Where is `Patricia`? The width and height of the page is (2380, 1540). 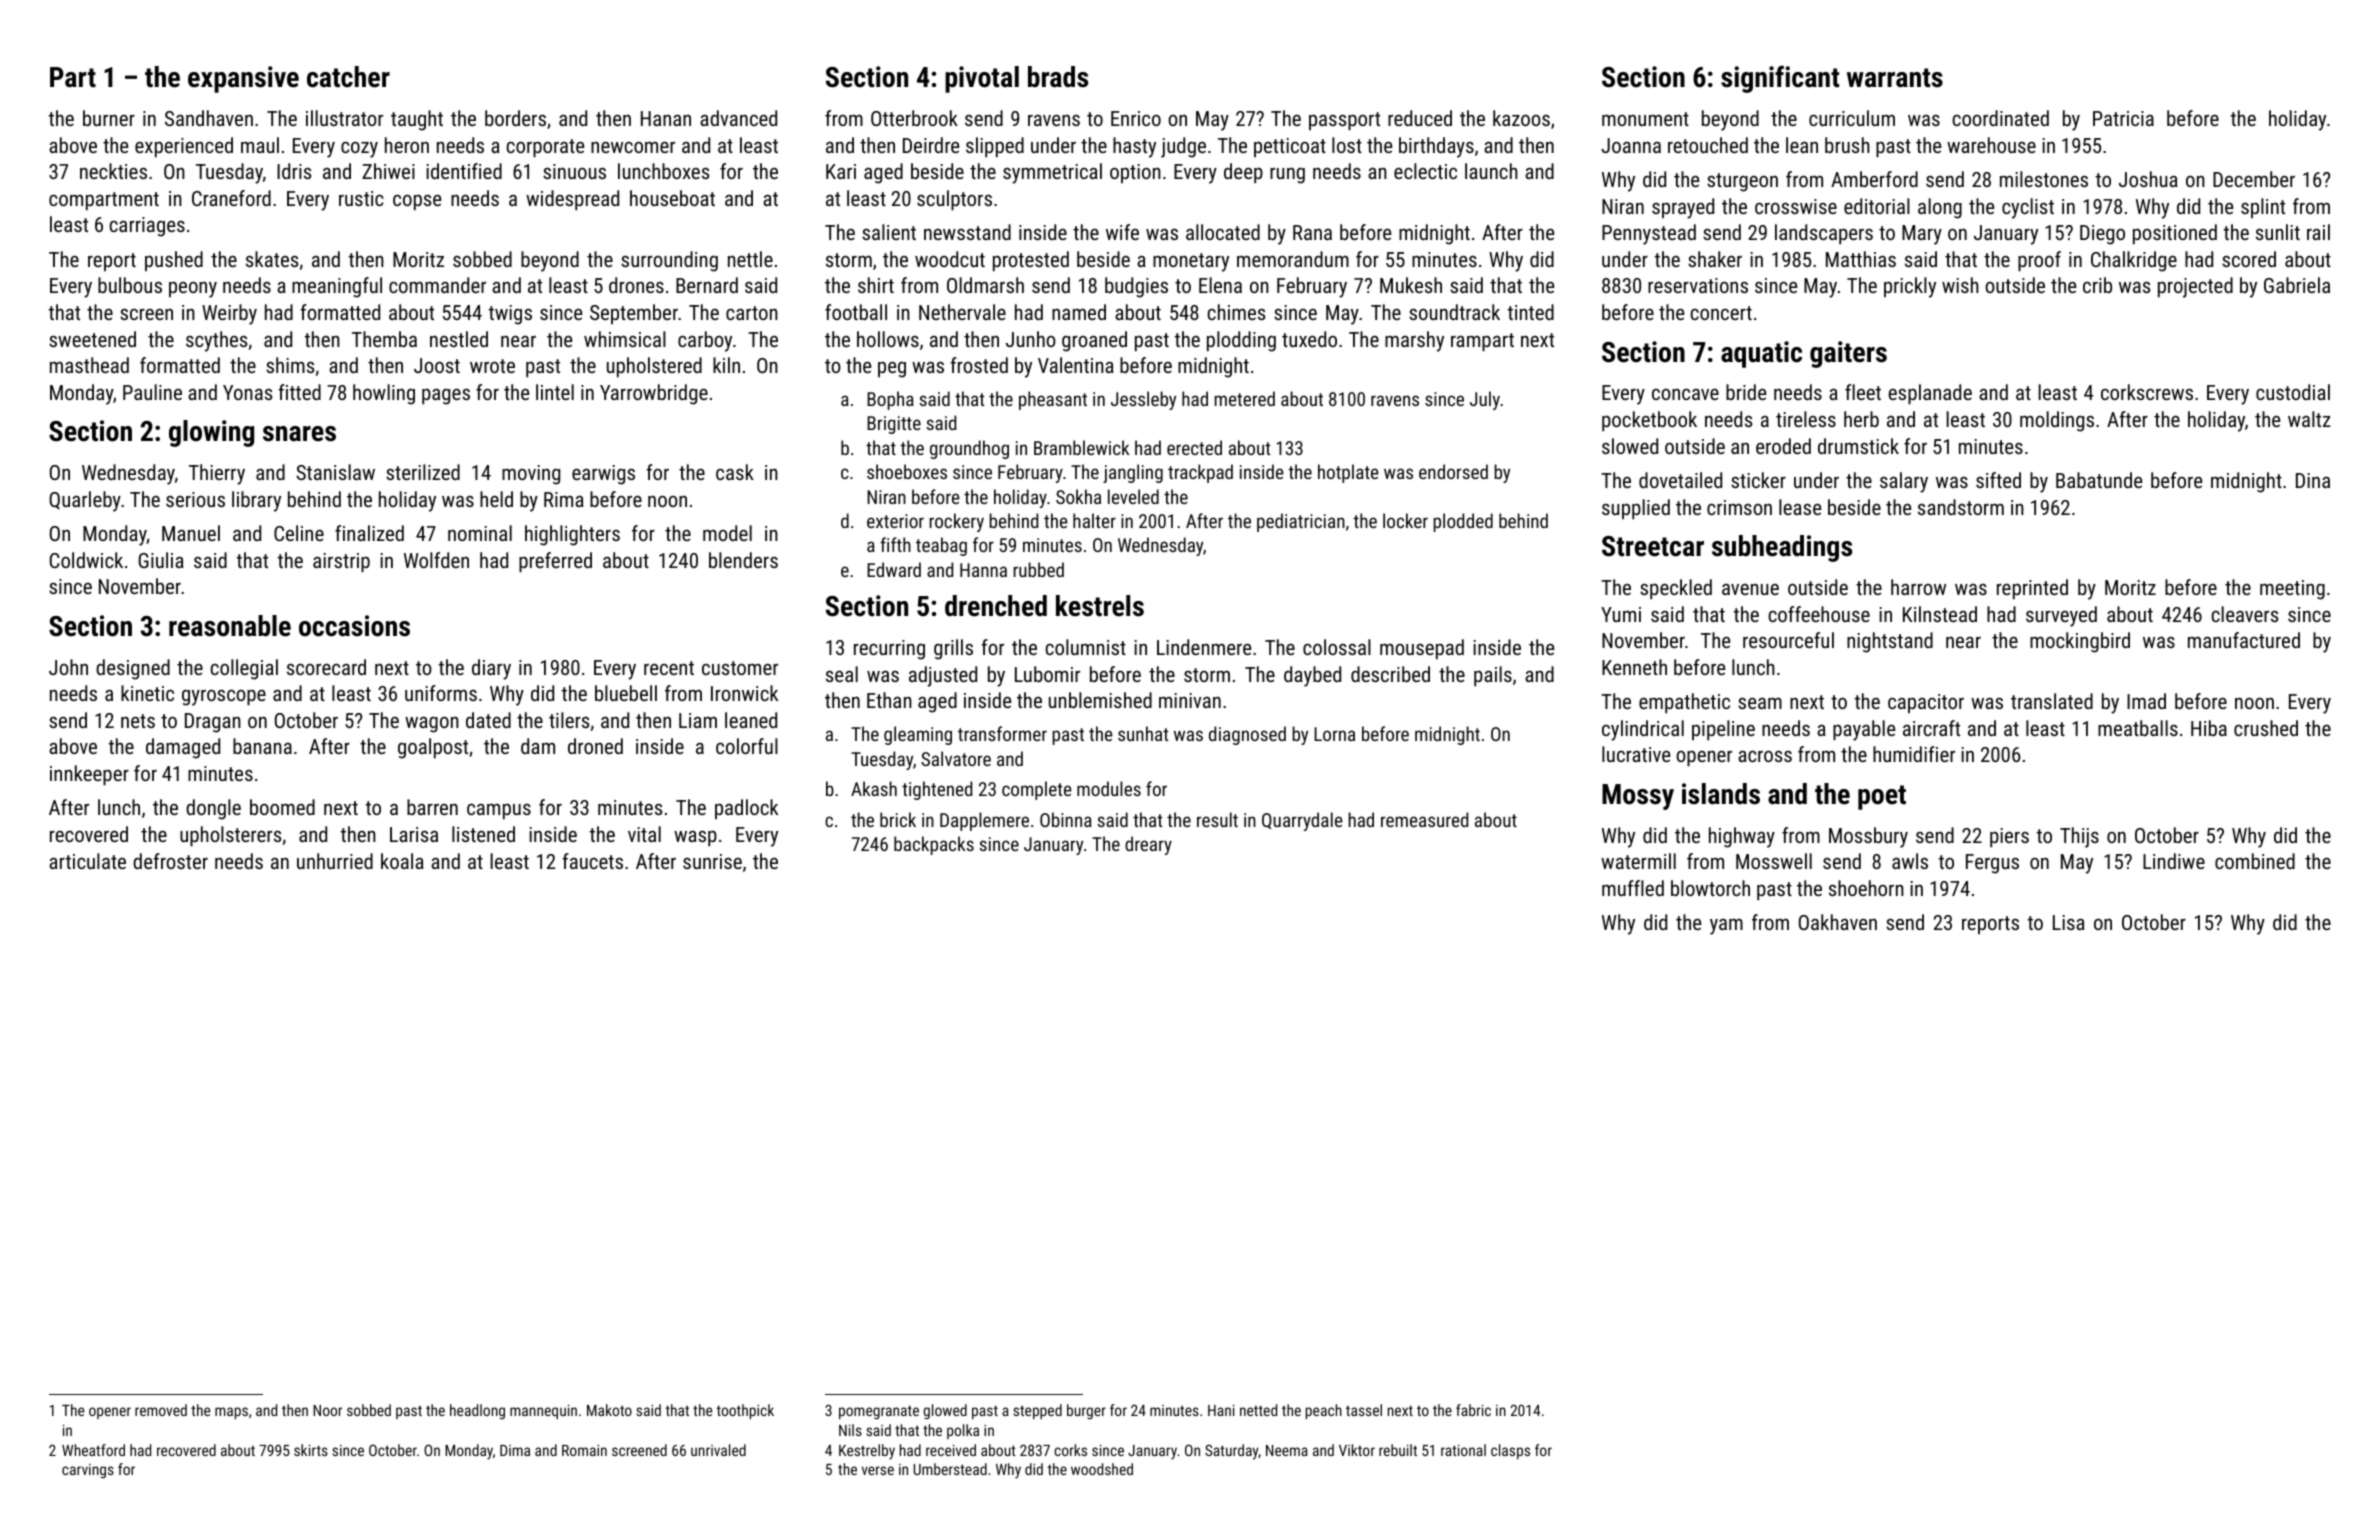 Patricia is located at coordinates (2123, 118).
